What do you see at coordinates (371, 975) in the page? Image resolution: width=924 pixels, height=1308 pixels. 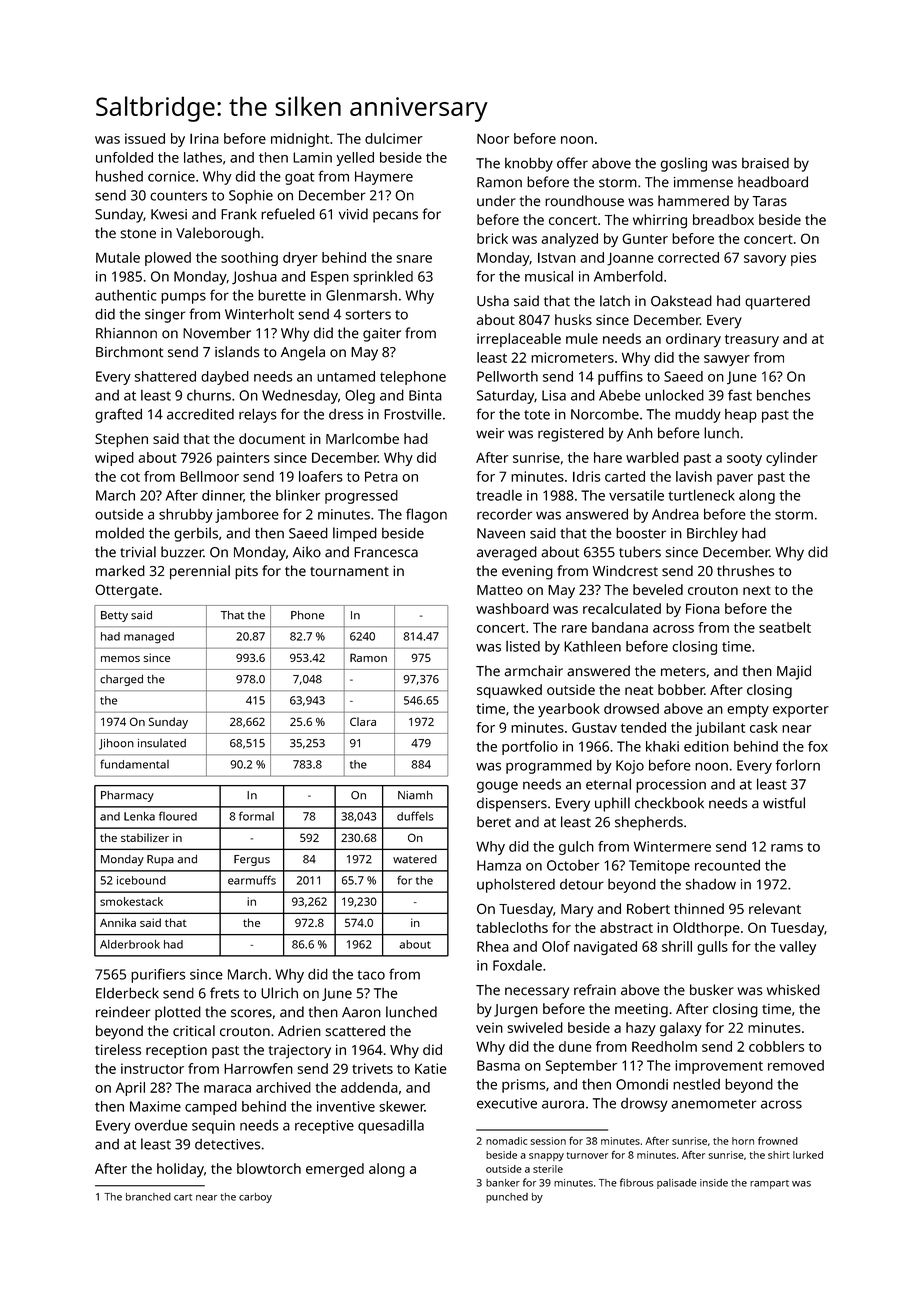 I see `taco` at bounding box center [371, 975].
